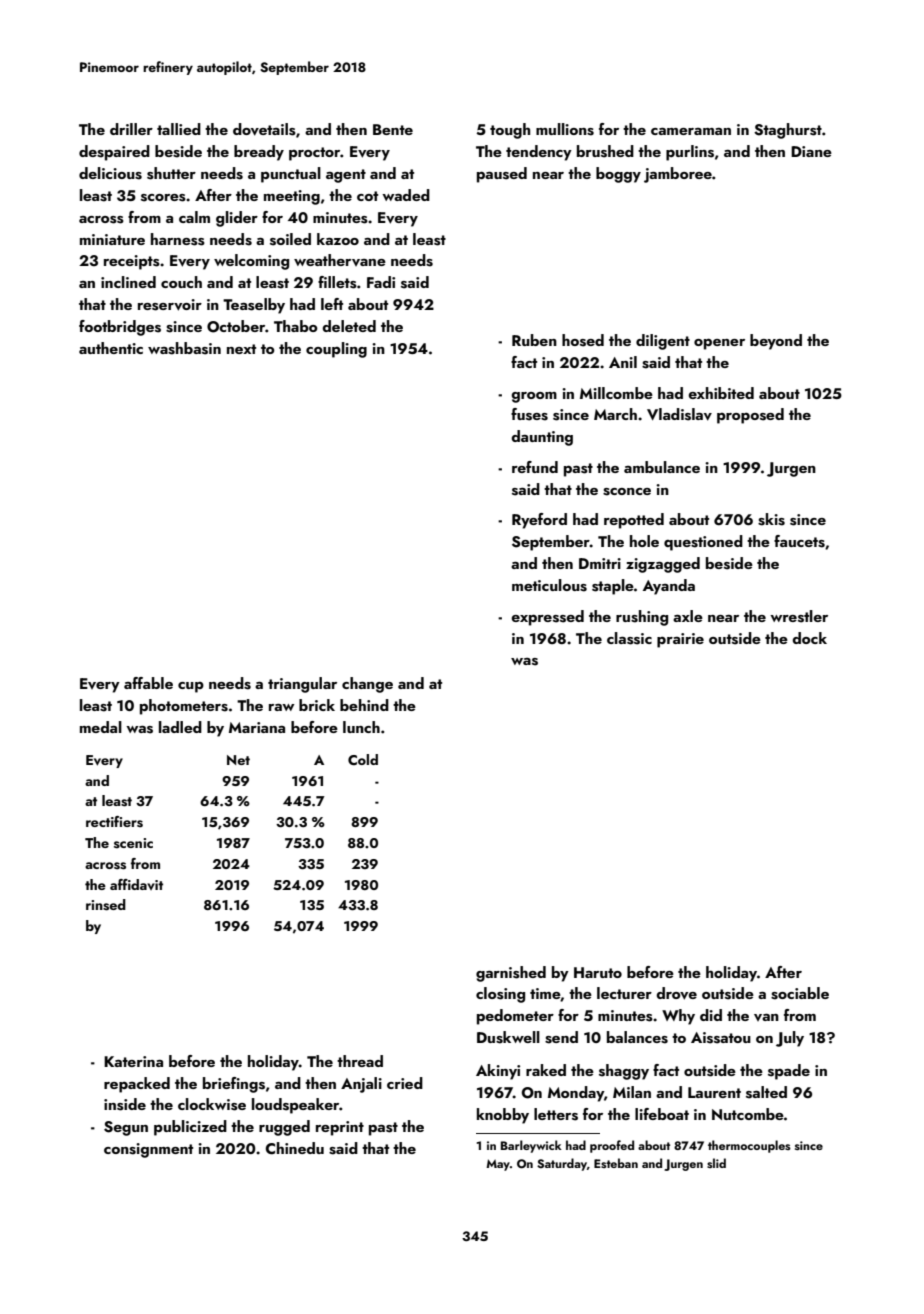  I want to click on Haruto, so click(598, 972).
